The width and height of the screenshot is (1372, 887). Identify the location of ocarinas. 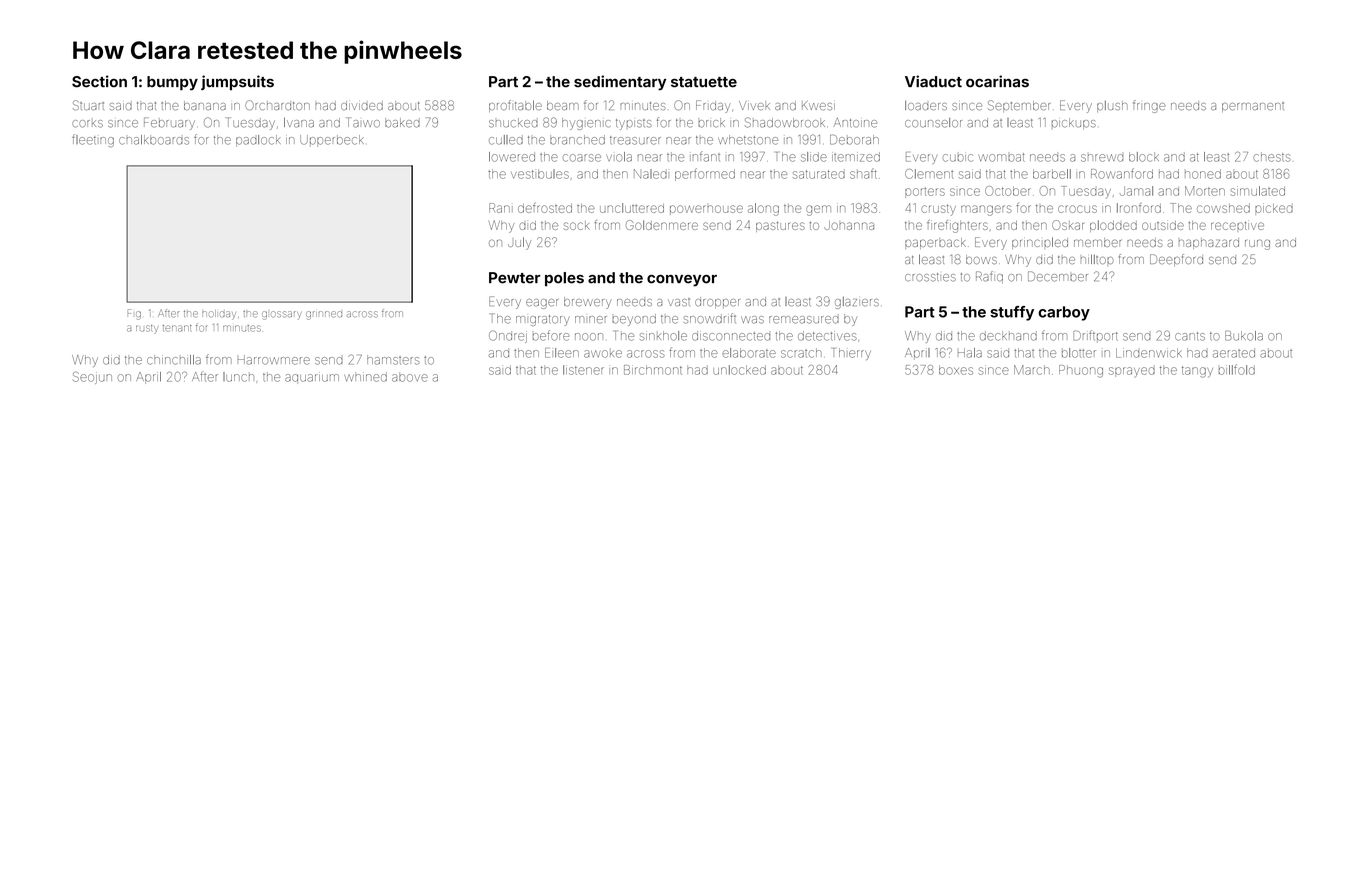
(997, 81).
